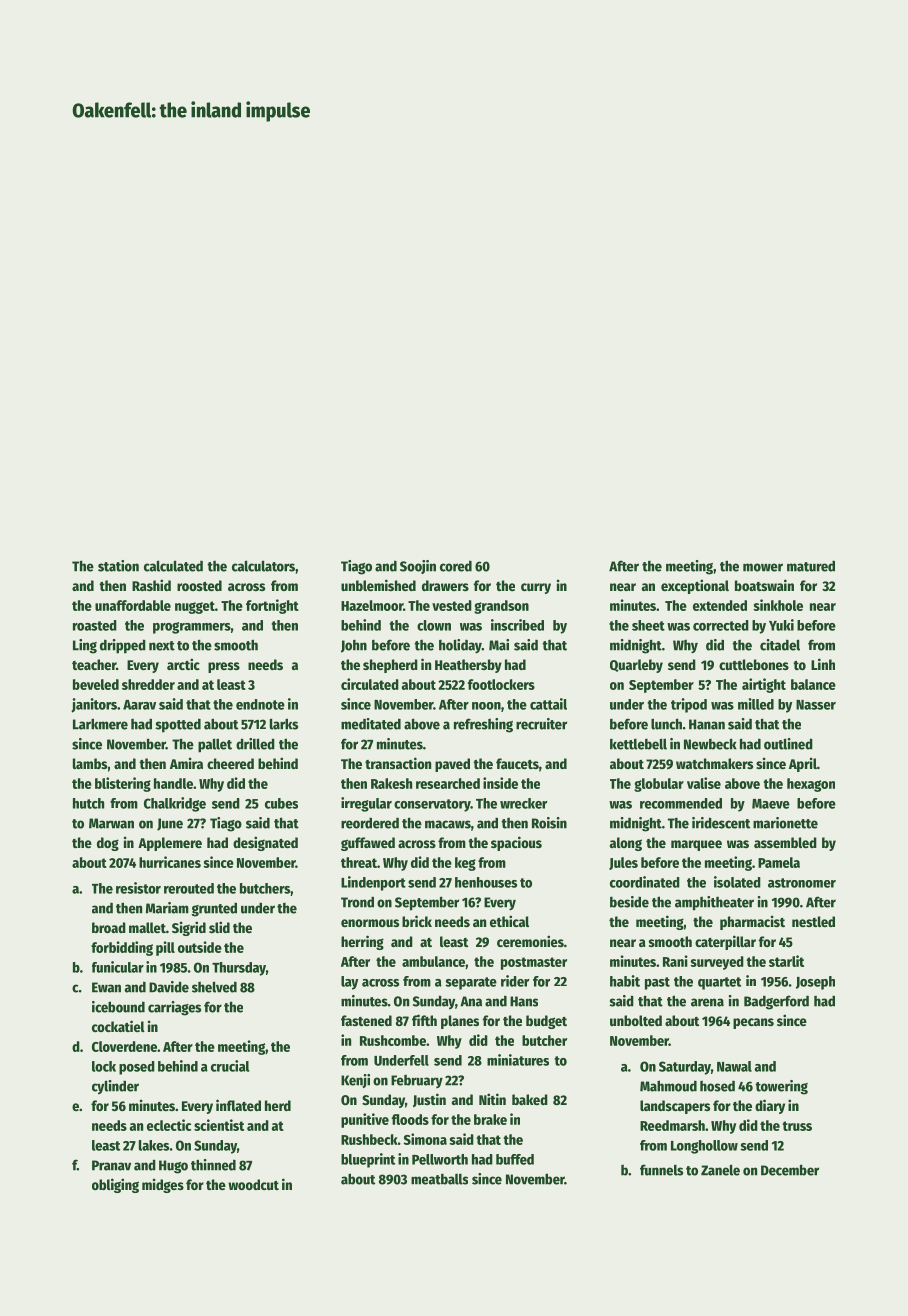 The image size is (908, 1316). I want to click on valise, so click(704, 783).
